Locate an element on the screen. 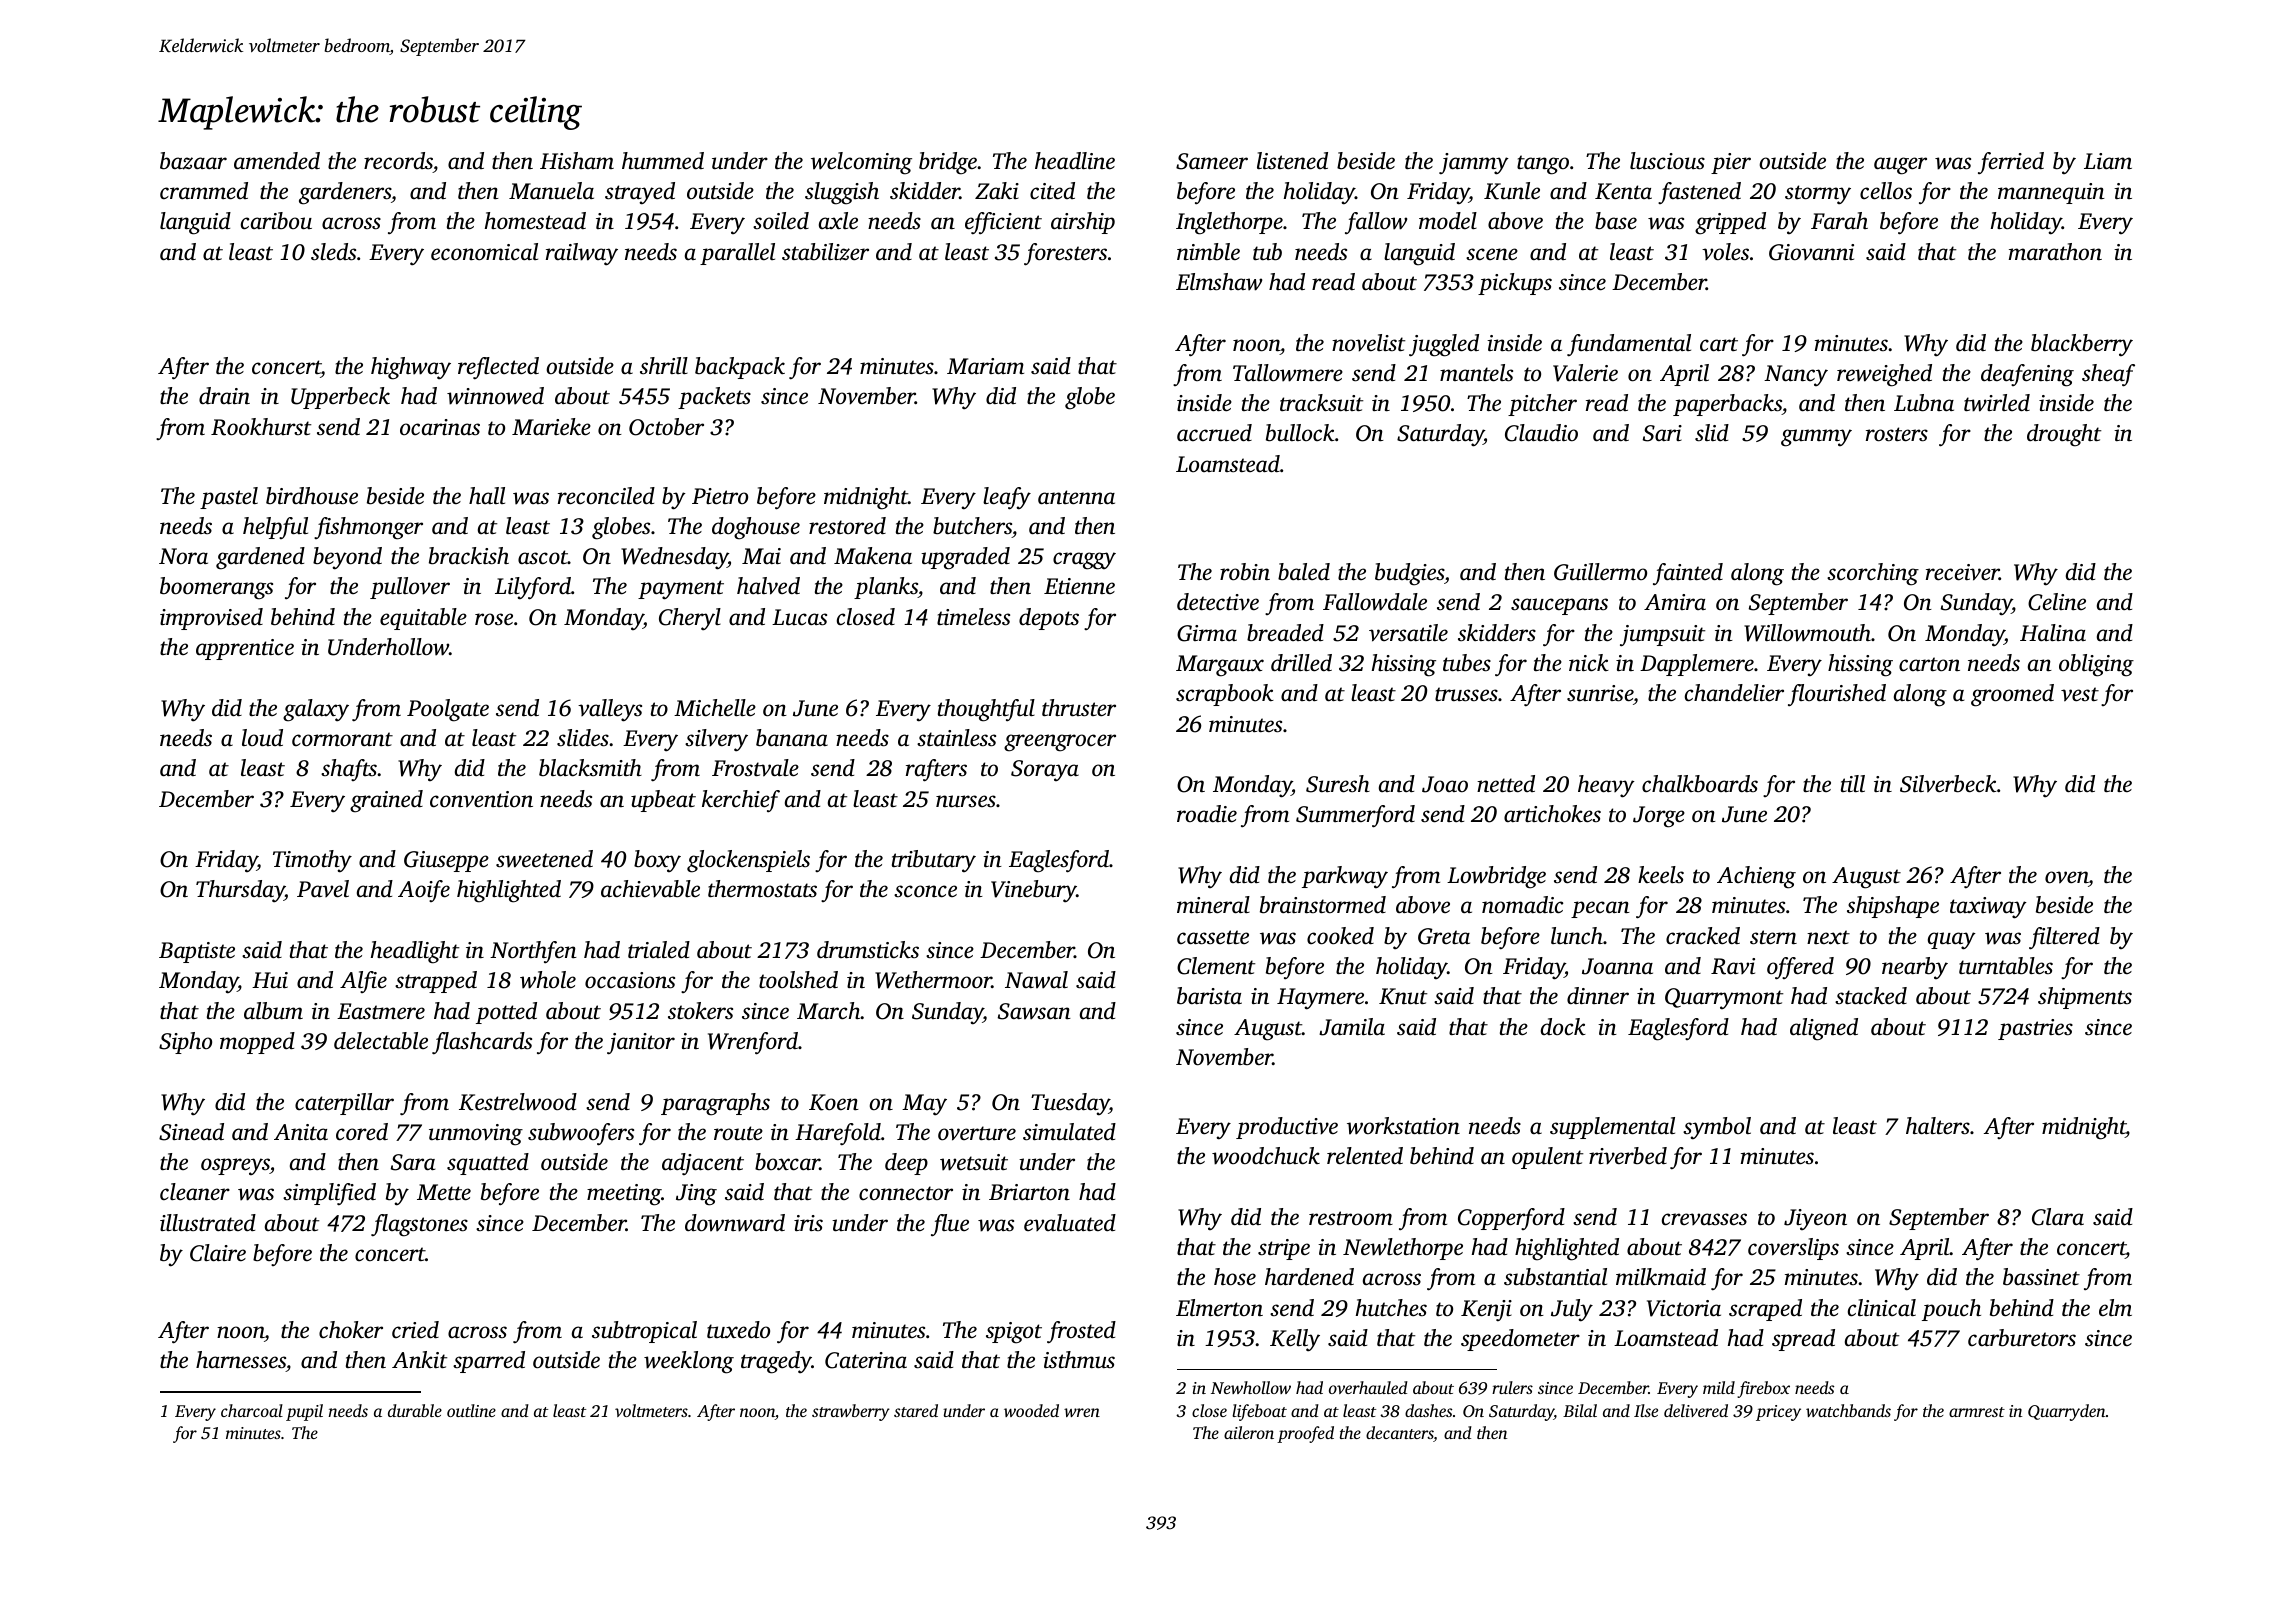 Image resolution: width=2292 pixels, height=1620 pixels. foresters is located at coordinates (1065, 254).
